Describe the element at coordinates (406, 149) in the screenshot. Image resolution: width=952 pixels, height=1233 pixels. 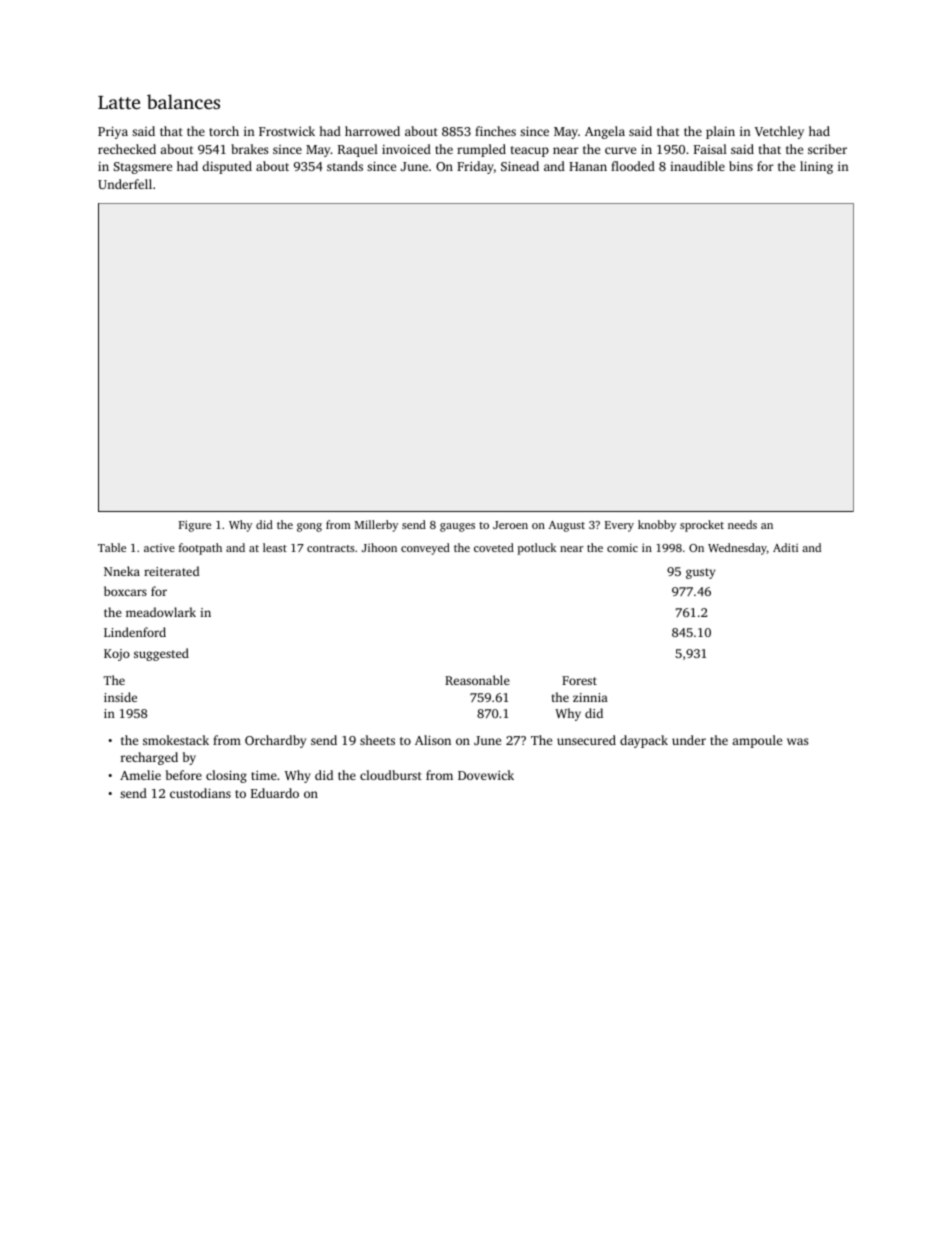
I see `invoiced` at that location.
